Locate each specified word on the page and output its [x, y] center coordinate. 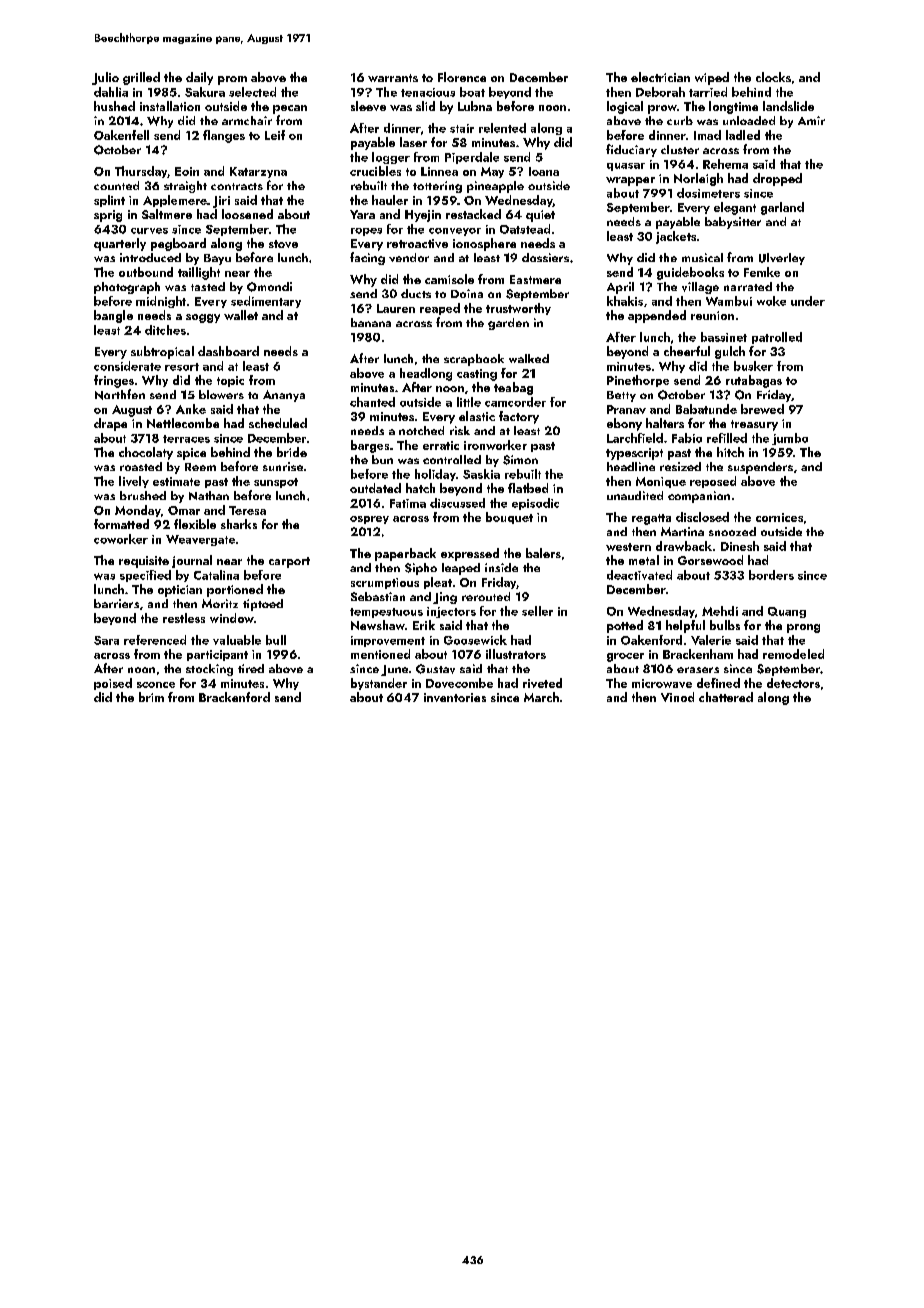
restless [184, 618]
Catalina [216, 575]
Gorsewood [710, 560]
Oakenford [651, 640]
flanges [224, 136]
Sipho [421, 569]
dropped [777, 179]
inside [501, 567]
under [808, 301]
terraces [186, 439]
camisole [449, 279]
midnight [161, 302]
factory [519, 417]
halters [665, 423]
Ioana [544, 171]
